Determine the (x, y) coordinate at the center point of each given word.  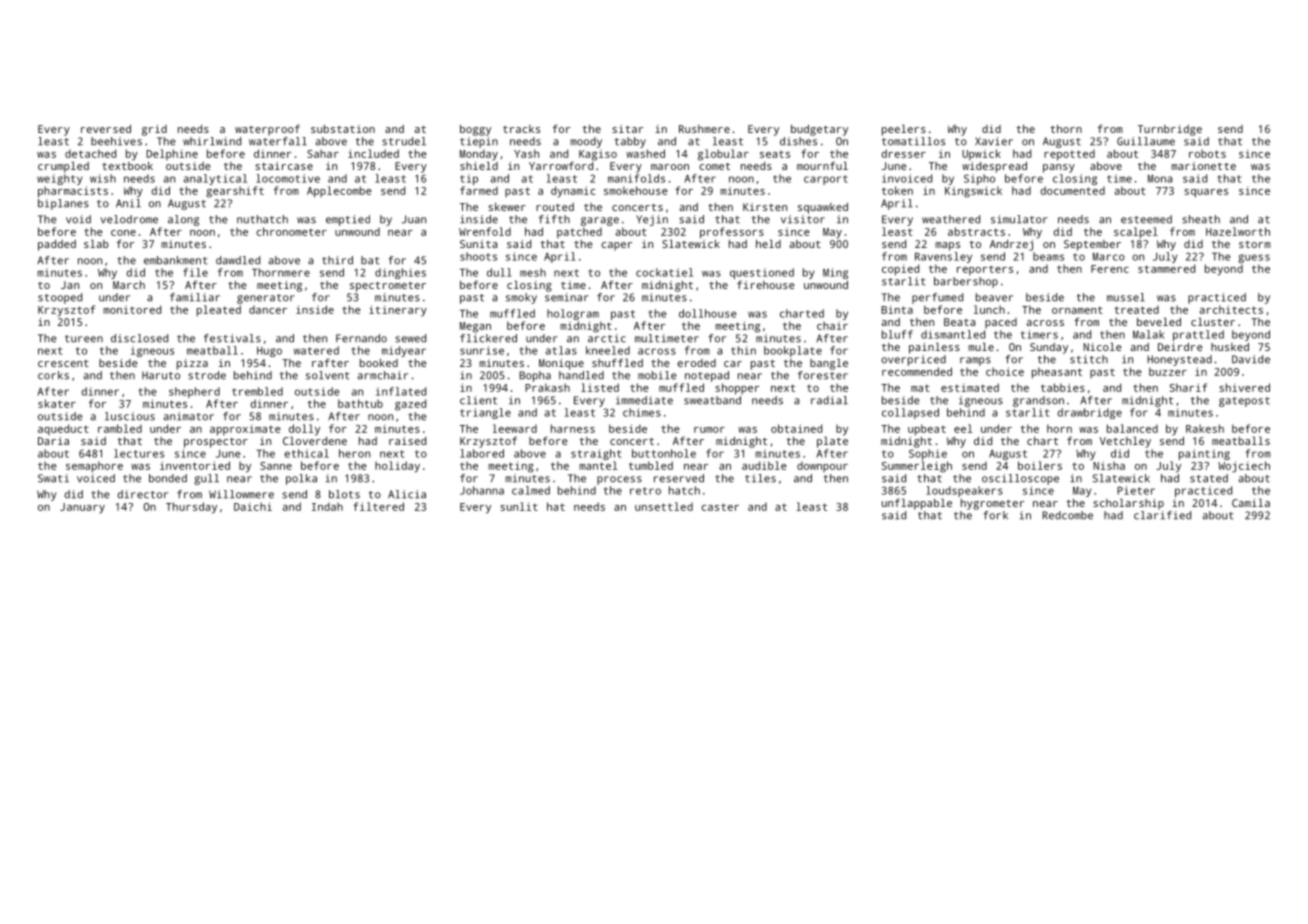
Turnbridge (1170, 130)
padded (57, 245)
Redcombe (1067, 515)
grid (154, 130)
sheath (1201, 219)
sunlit (519, 506)
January (82, 508)
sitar (627, 129)
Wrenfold (485, 231)
